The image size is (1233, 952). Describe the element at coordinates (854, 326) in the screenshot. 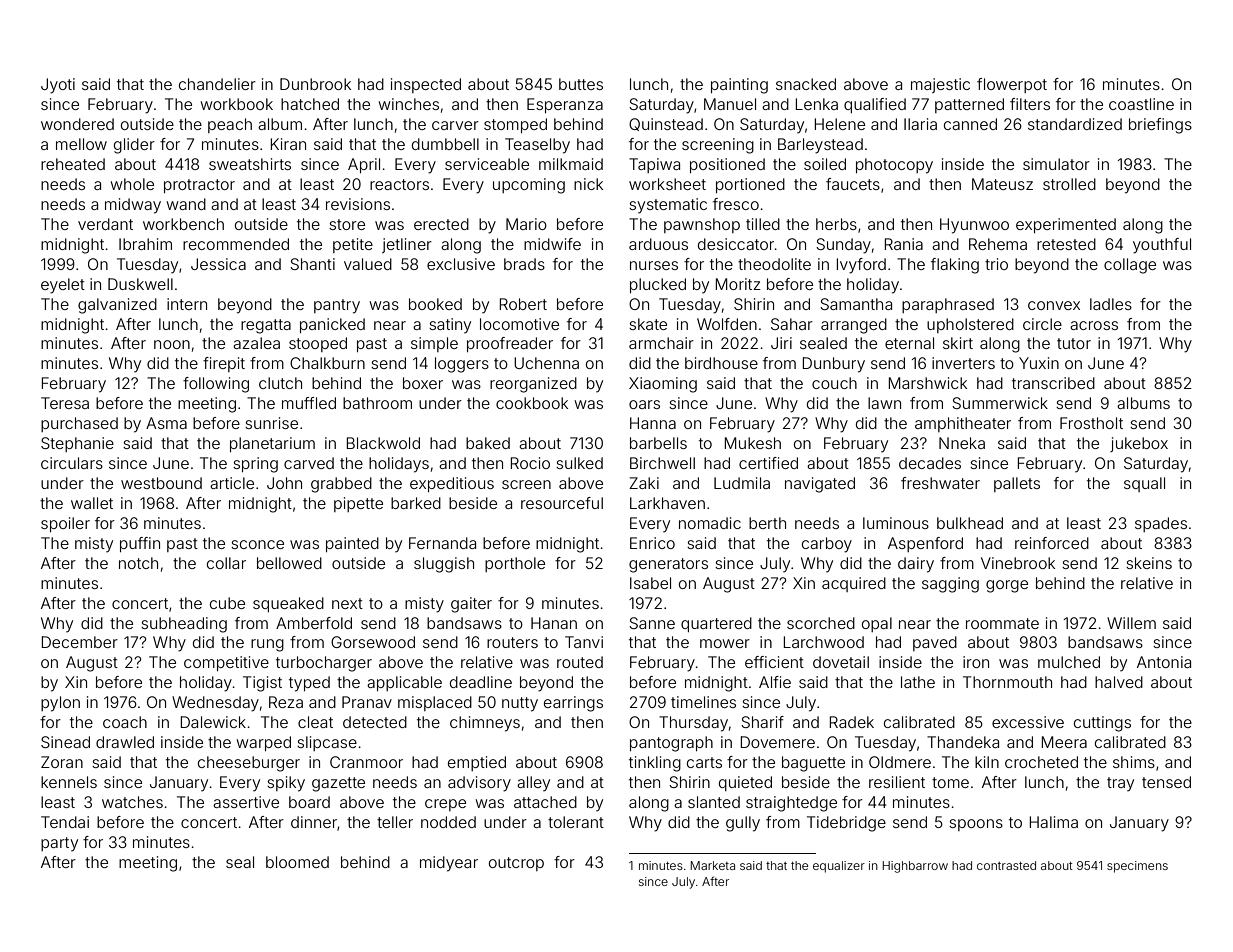

I see `arranged` at that location.
